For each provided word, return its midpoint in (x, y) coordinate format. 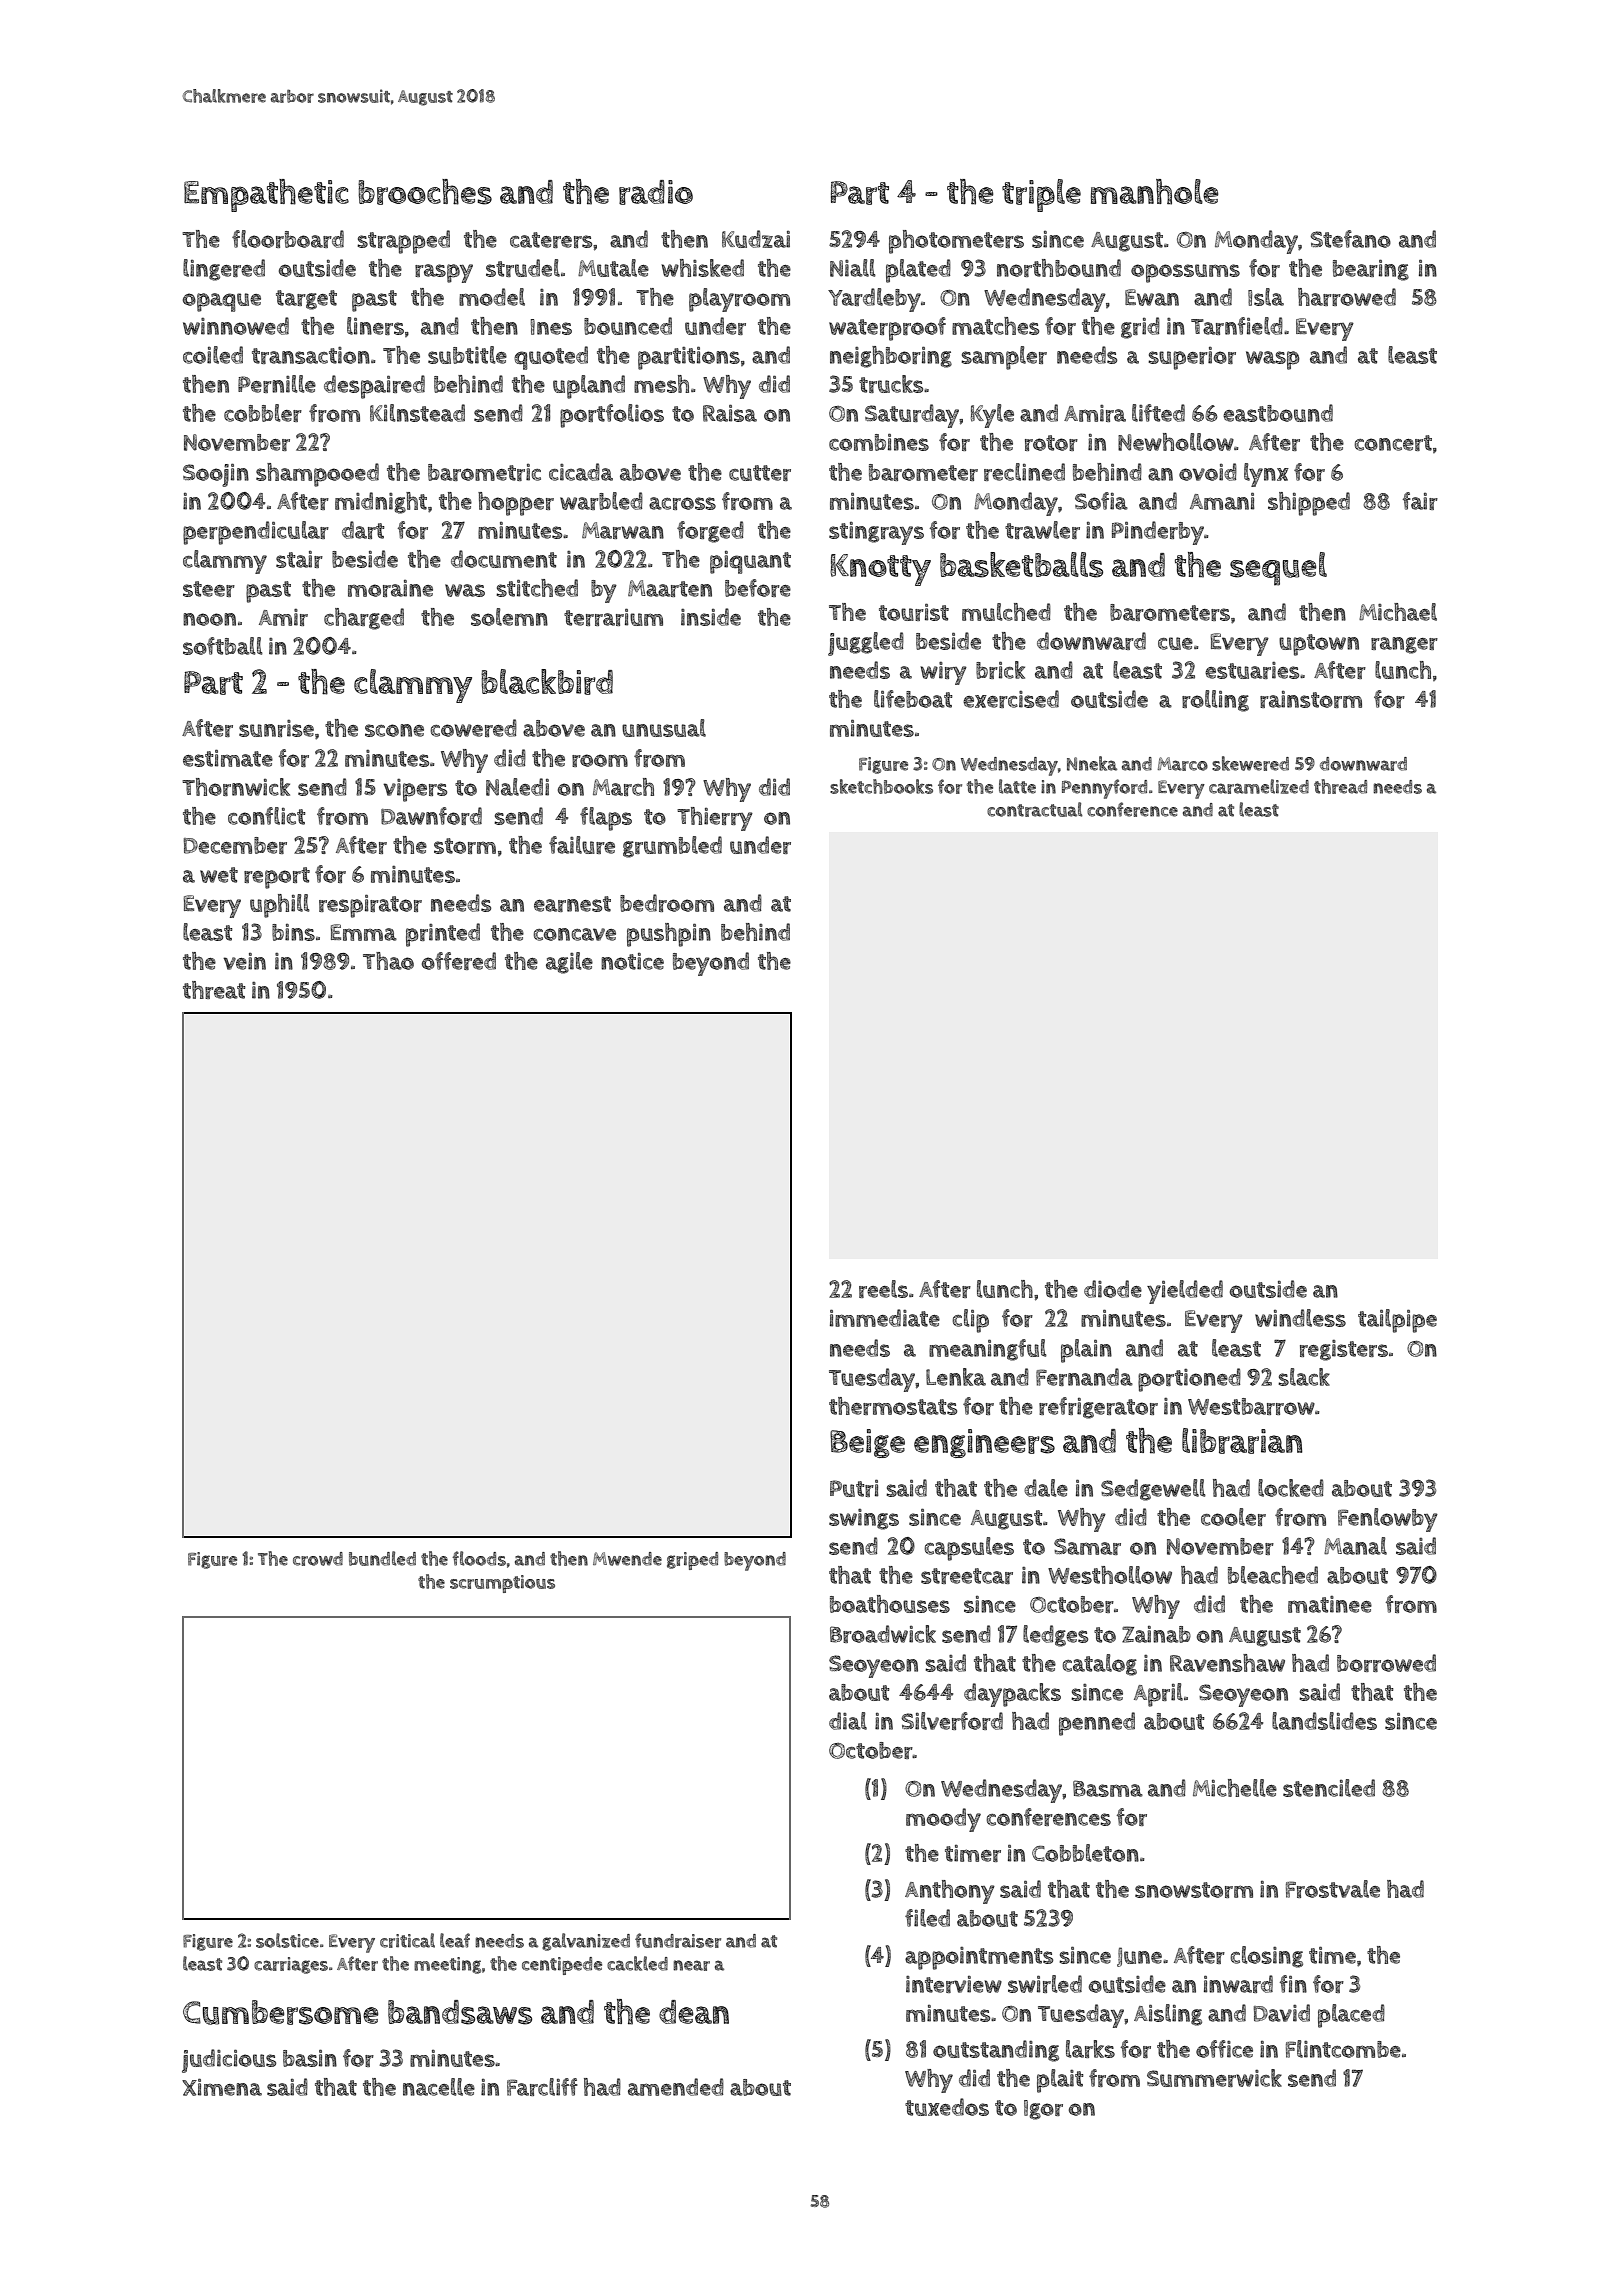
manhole (1155, 192)
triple (1041, 195)
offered (459, 961)
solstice (287, 1940)
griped (692, 1561)
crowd (318, 1559)
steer (209, 589)
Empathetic (266, 195)
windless (1300, 1318)
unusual (664, 728)
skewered (1250, 763)
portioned (1189, 1380)
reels (883, 1289)
